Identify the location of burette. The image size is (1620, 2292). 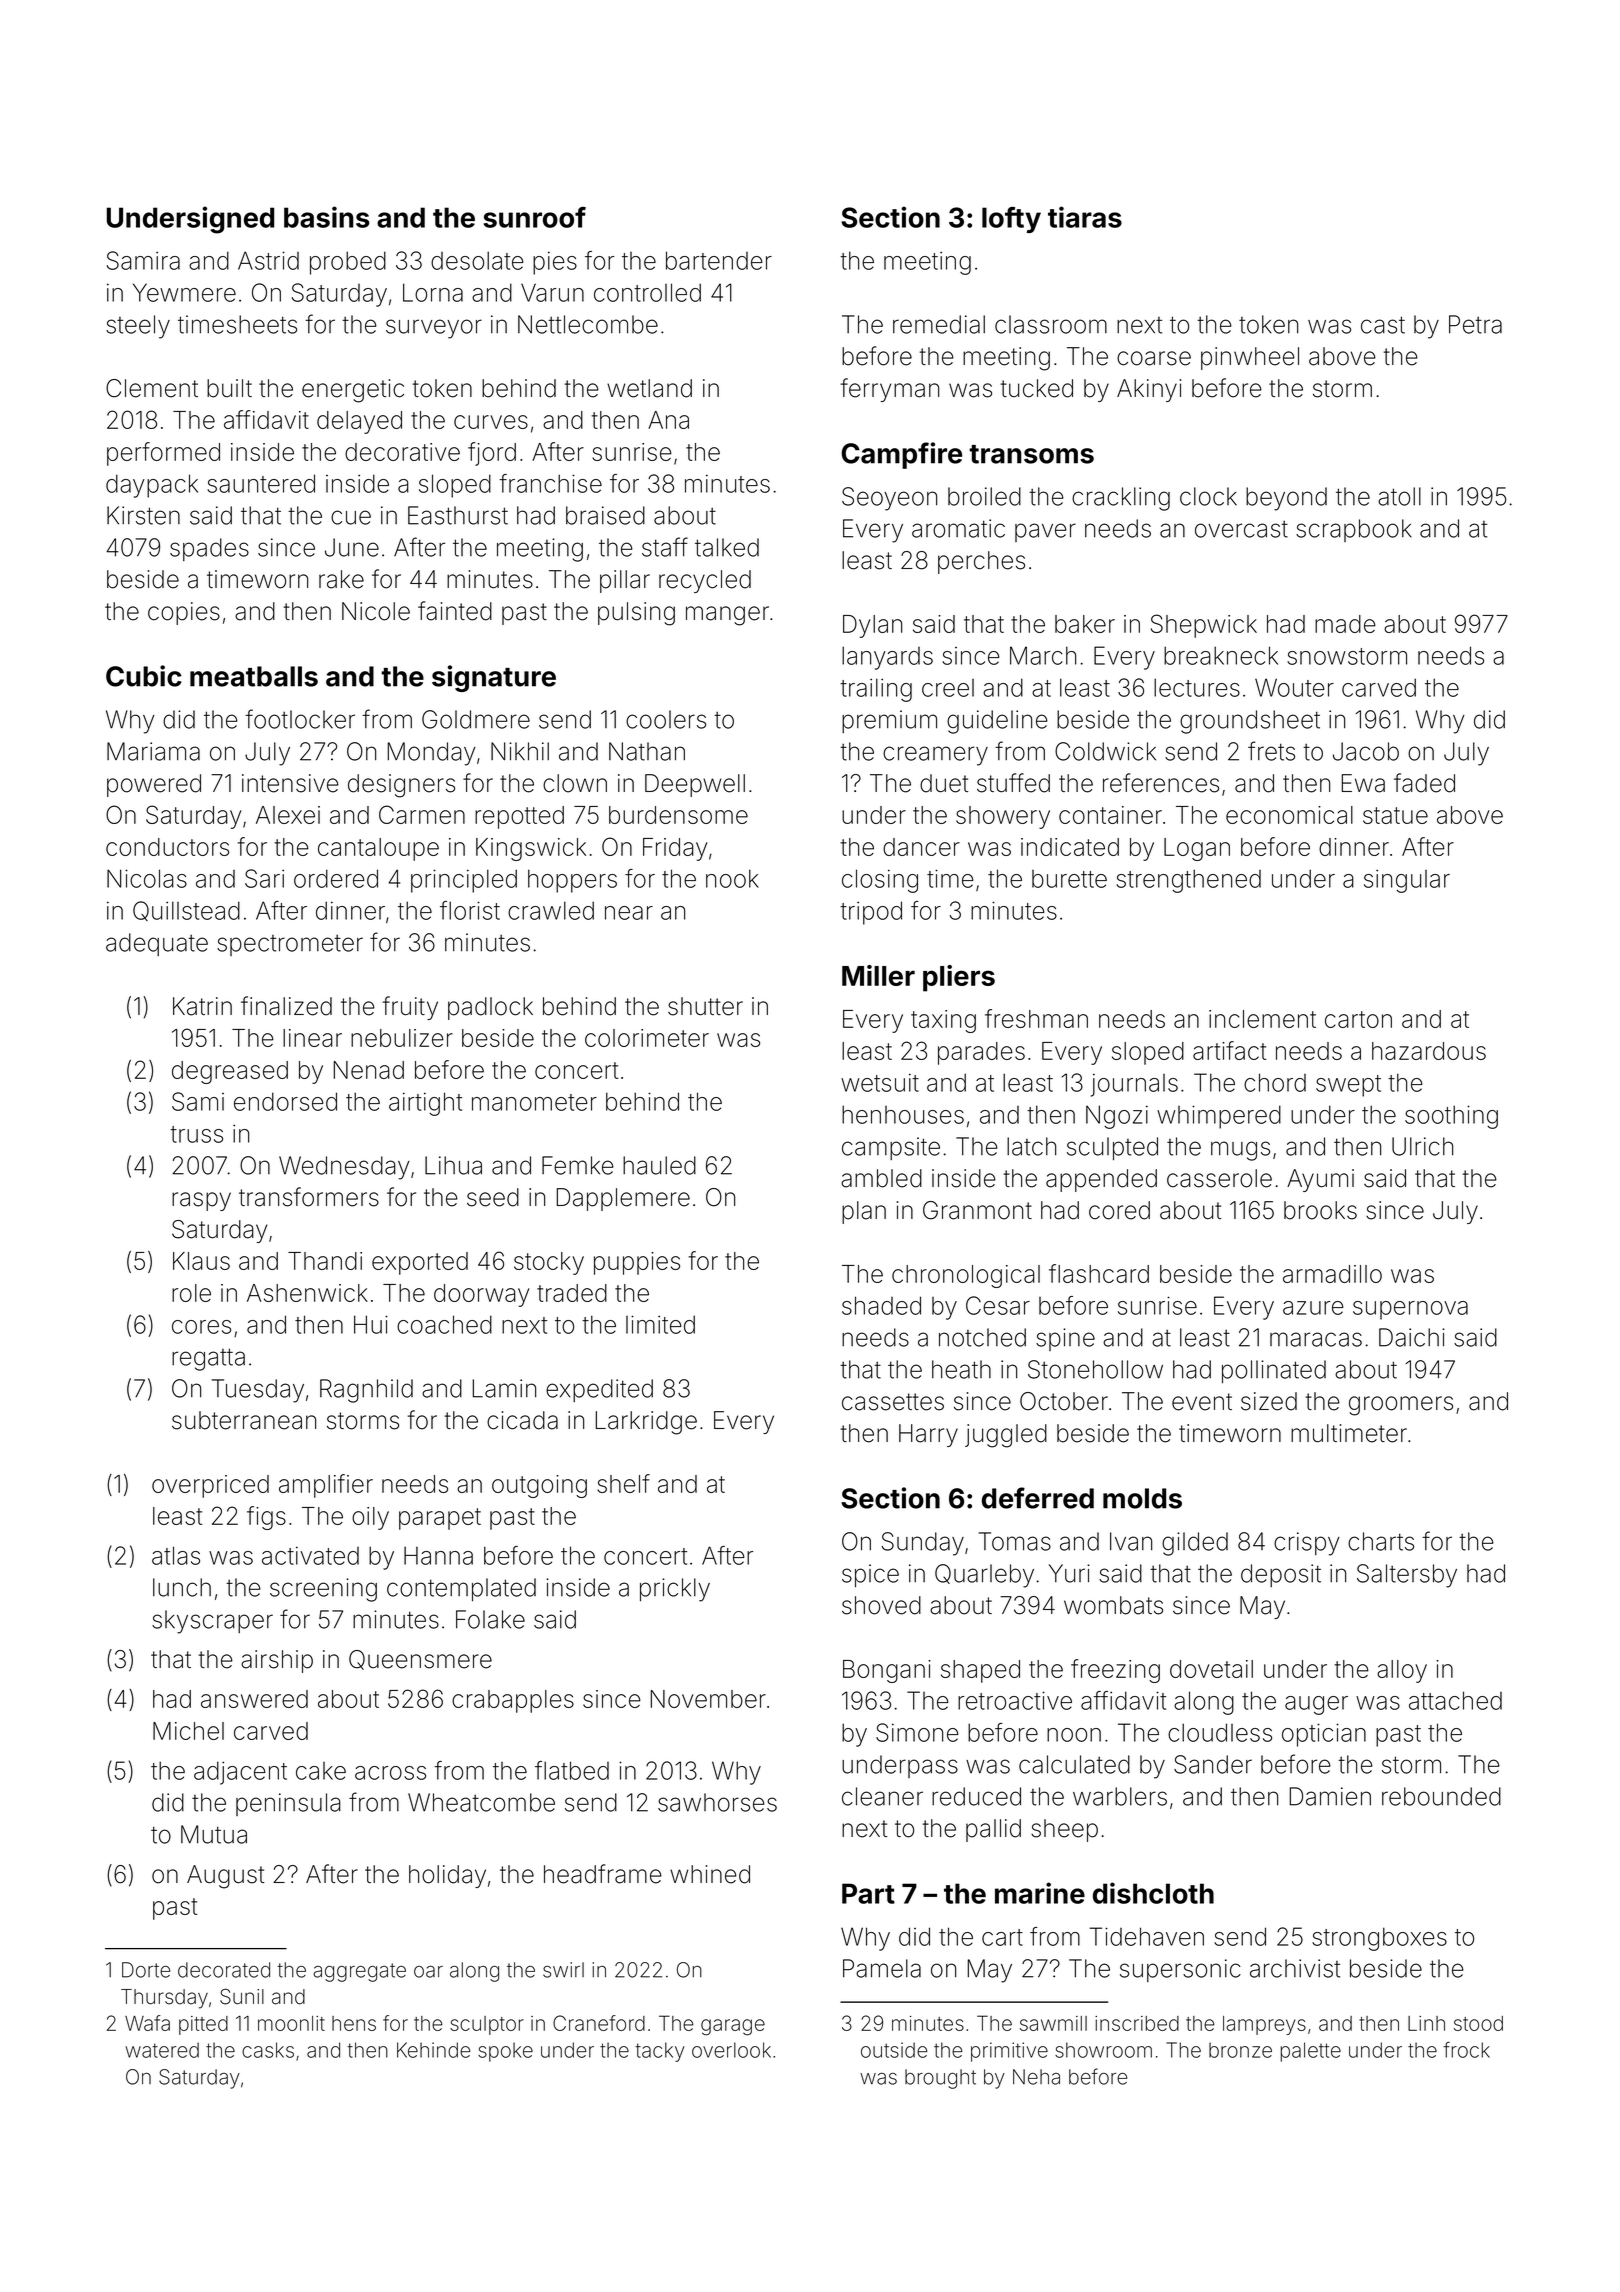
(1069, 879).
